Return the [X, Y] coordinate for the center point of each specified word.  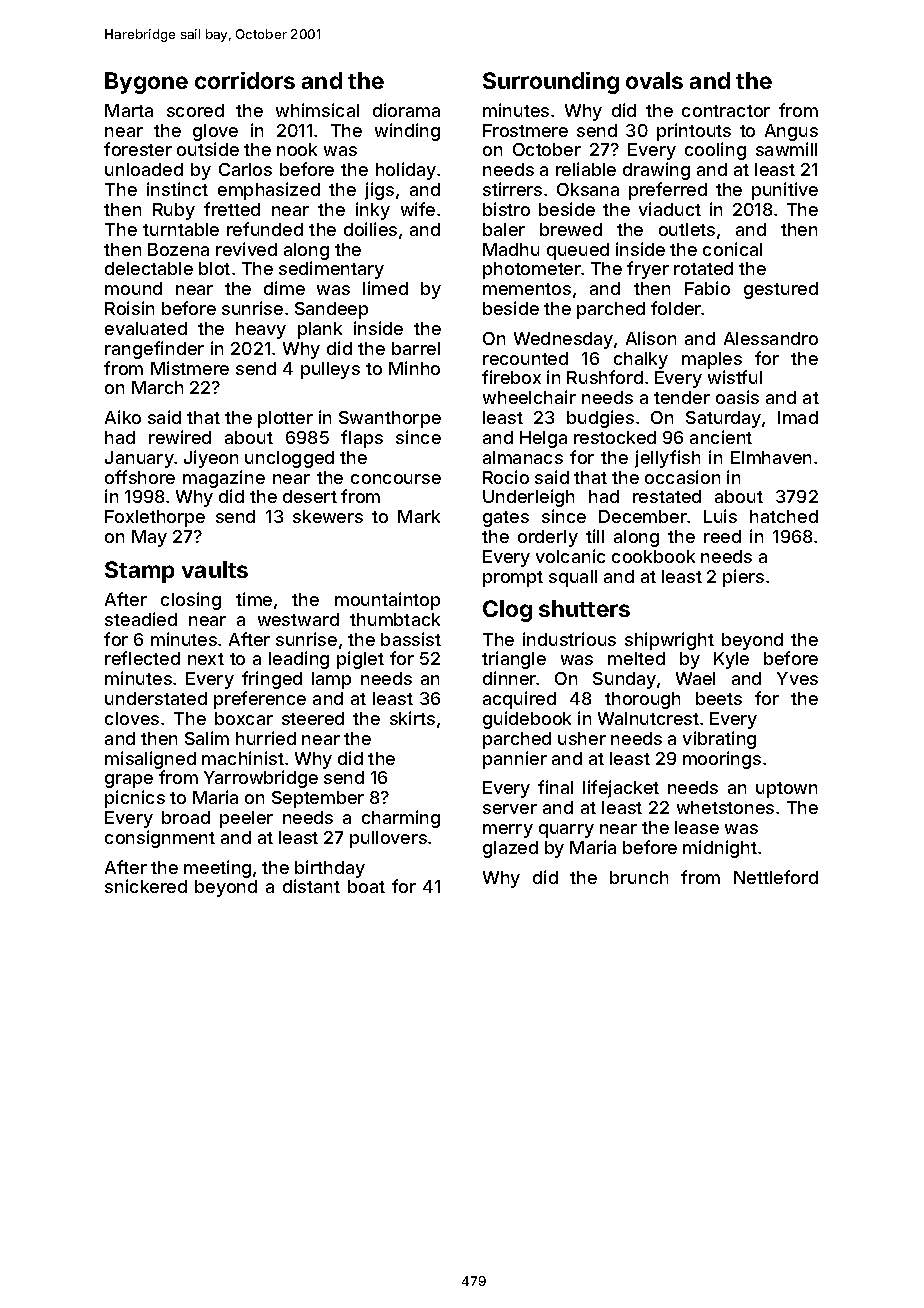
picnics [135, 799]
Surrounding [551, 83]
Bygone [146, 83]
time [254, 599]
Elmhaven [771, 457]
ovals [654, 80]
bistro [506, 209]
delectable [149, 268]
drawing [656, 171]
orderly [548, 538]
